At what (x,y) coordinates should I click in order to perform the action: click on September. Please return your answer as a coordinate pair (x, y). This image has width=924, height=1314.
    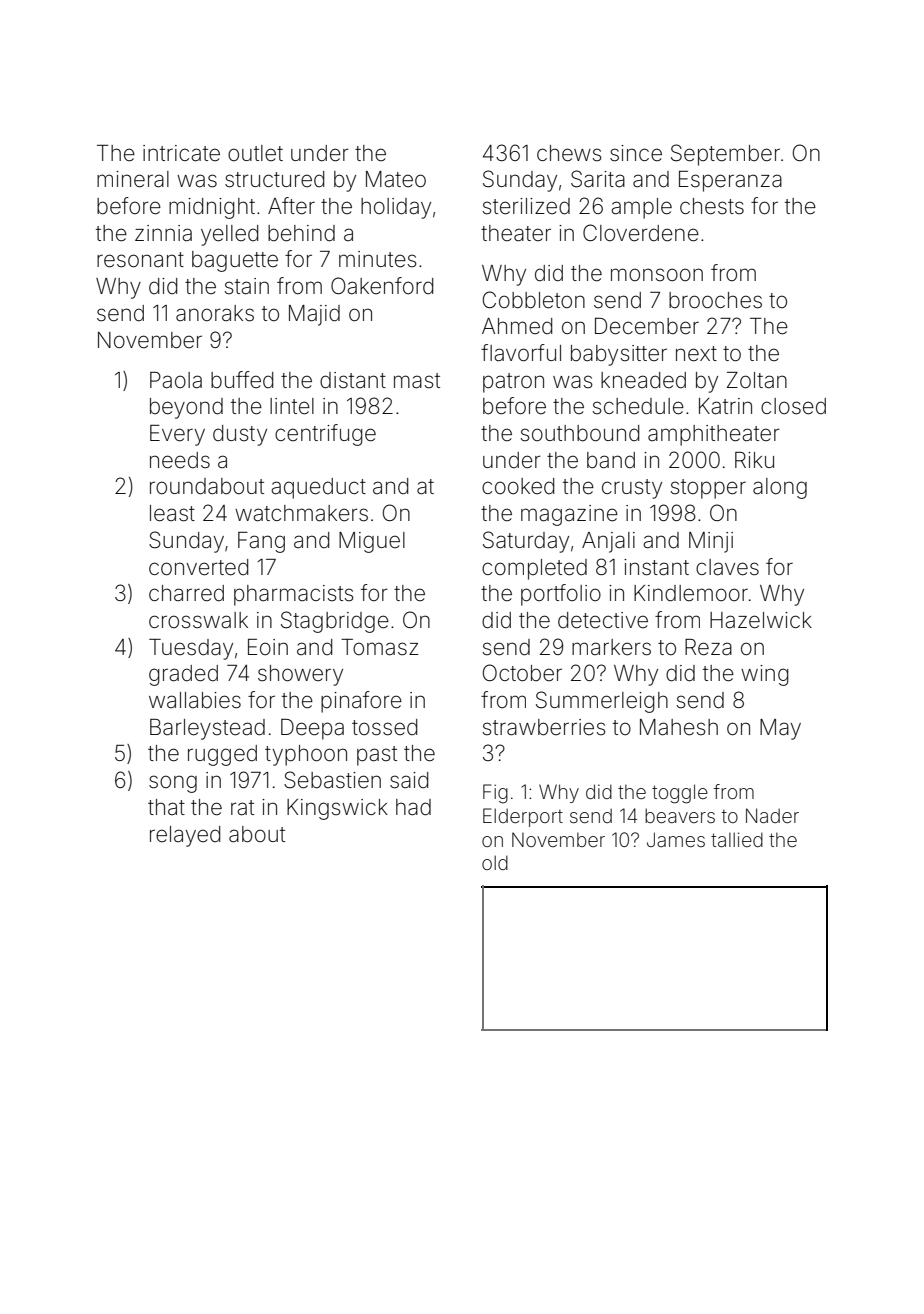
    Looking at the image, I should click on (725, 155).
